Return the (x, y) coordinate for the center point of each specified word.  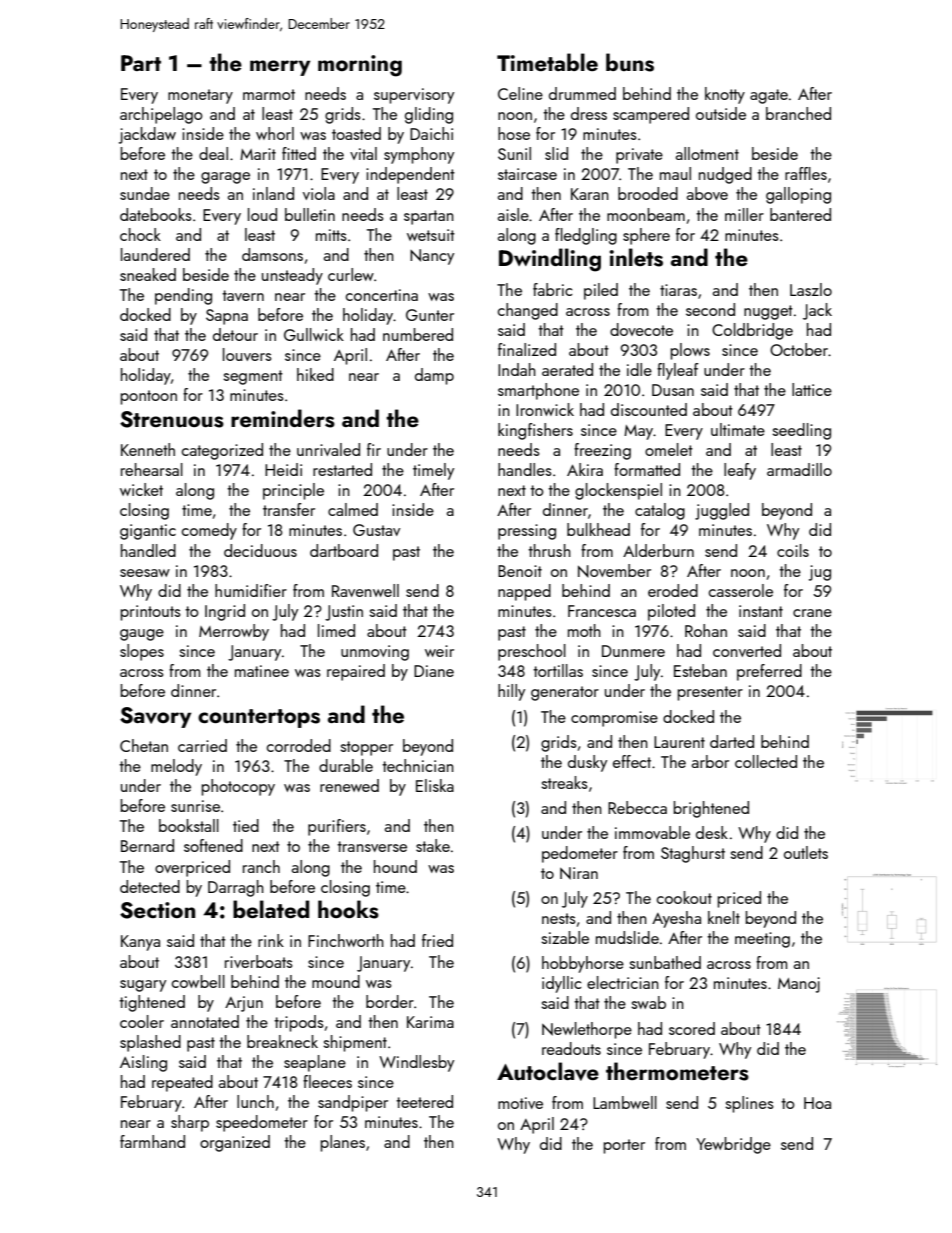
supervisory (414, 96)
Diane (434, 671)
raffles (806, 173)
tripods (299, 1023)
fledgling (586, 236)
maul (675, 173)
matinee (262, 671)
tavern (243, 295)
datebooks (156, 214)
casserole (741, 590)
